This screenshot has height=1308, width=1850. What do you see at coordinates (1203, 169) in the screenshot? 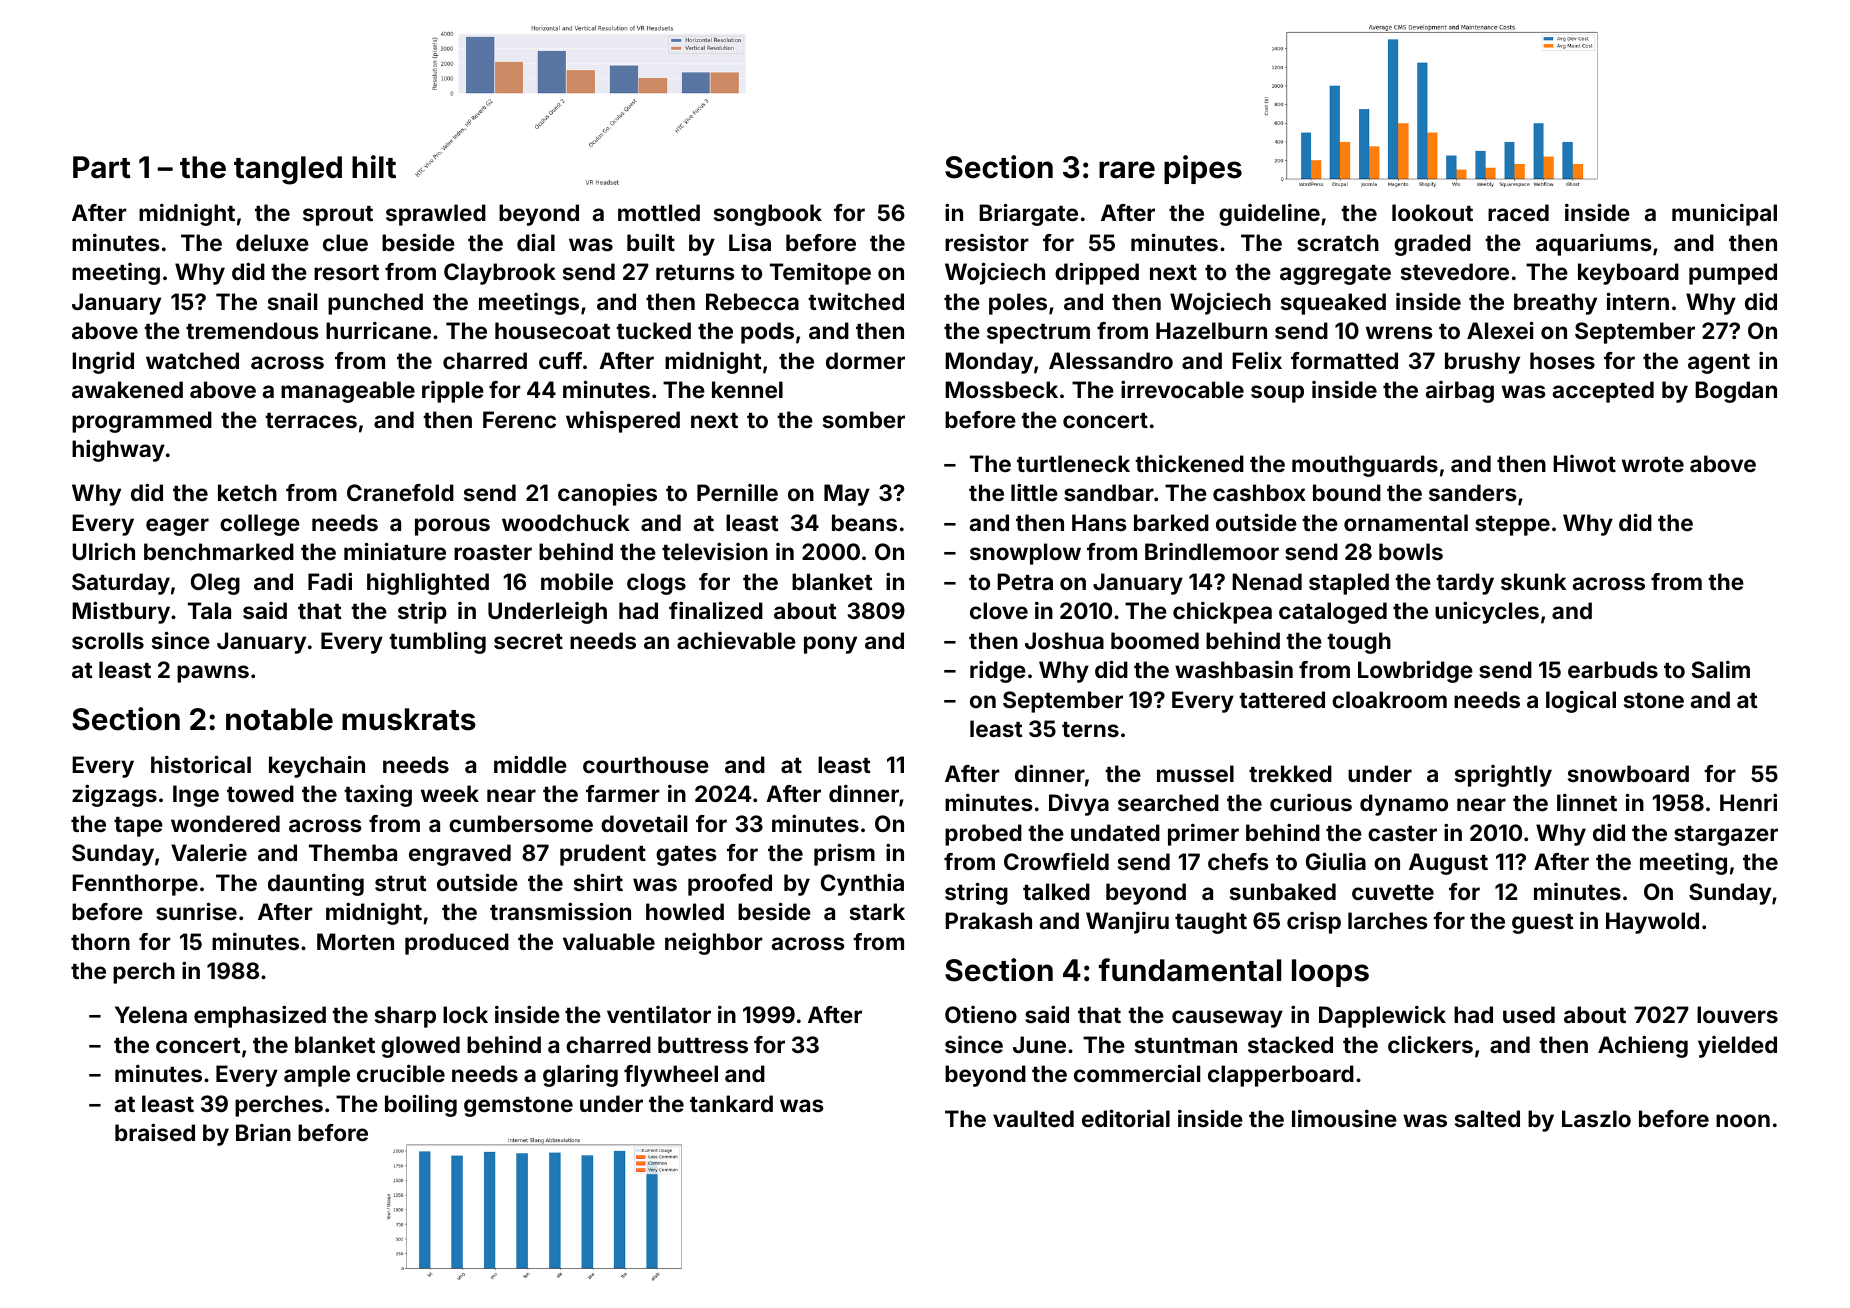
I see `pipes` at bounding box center [1203, 169].
